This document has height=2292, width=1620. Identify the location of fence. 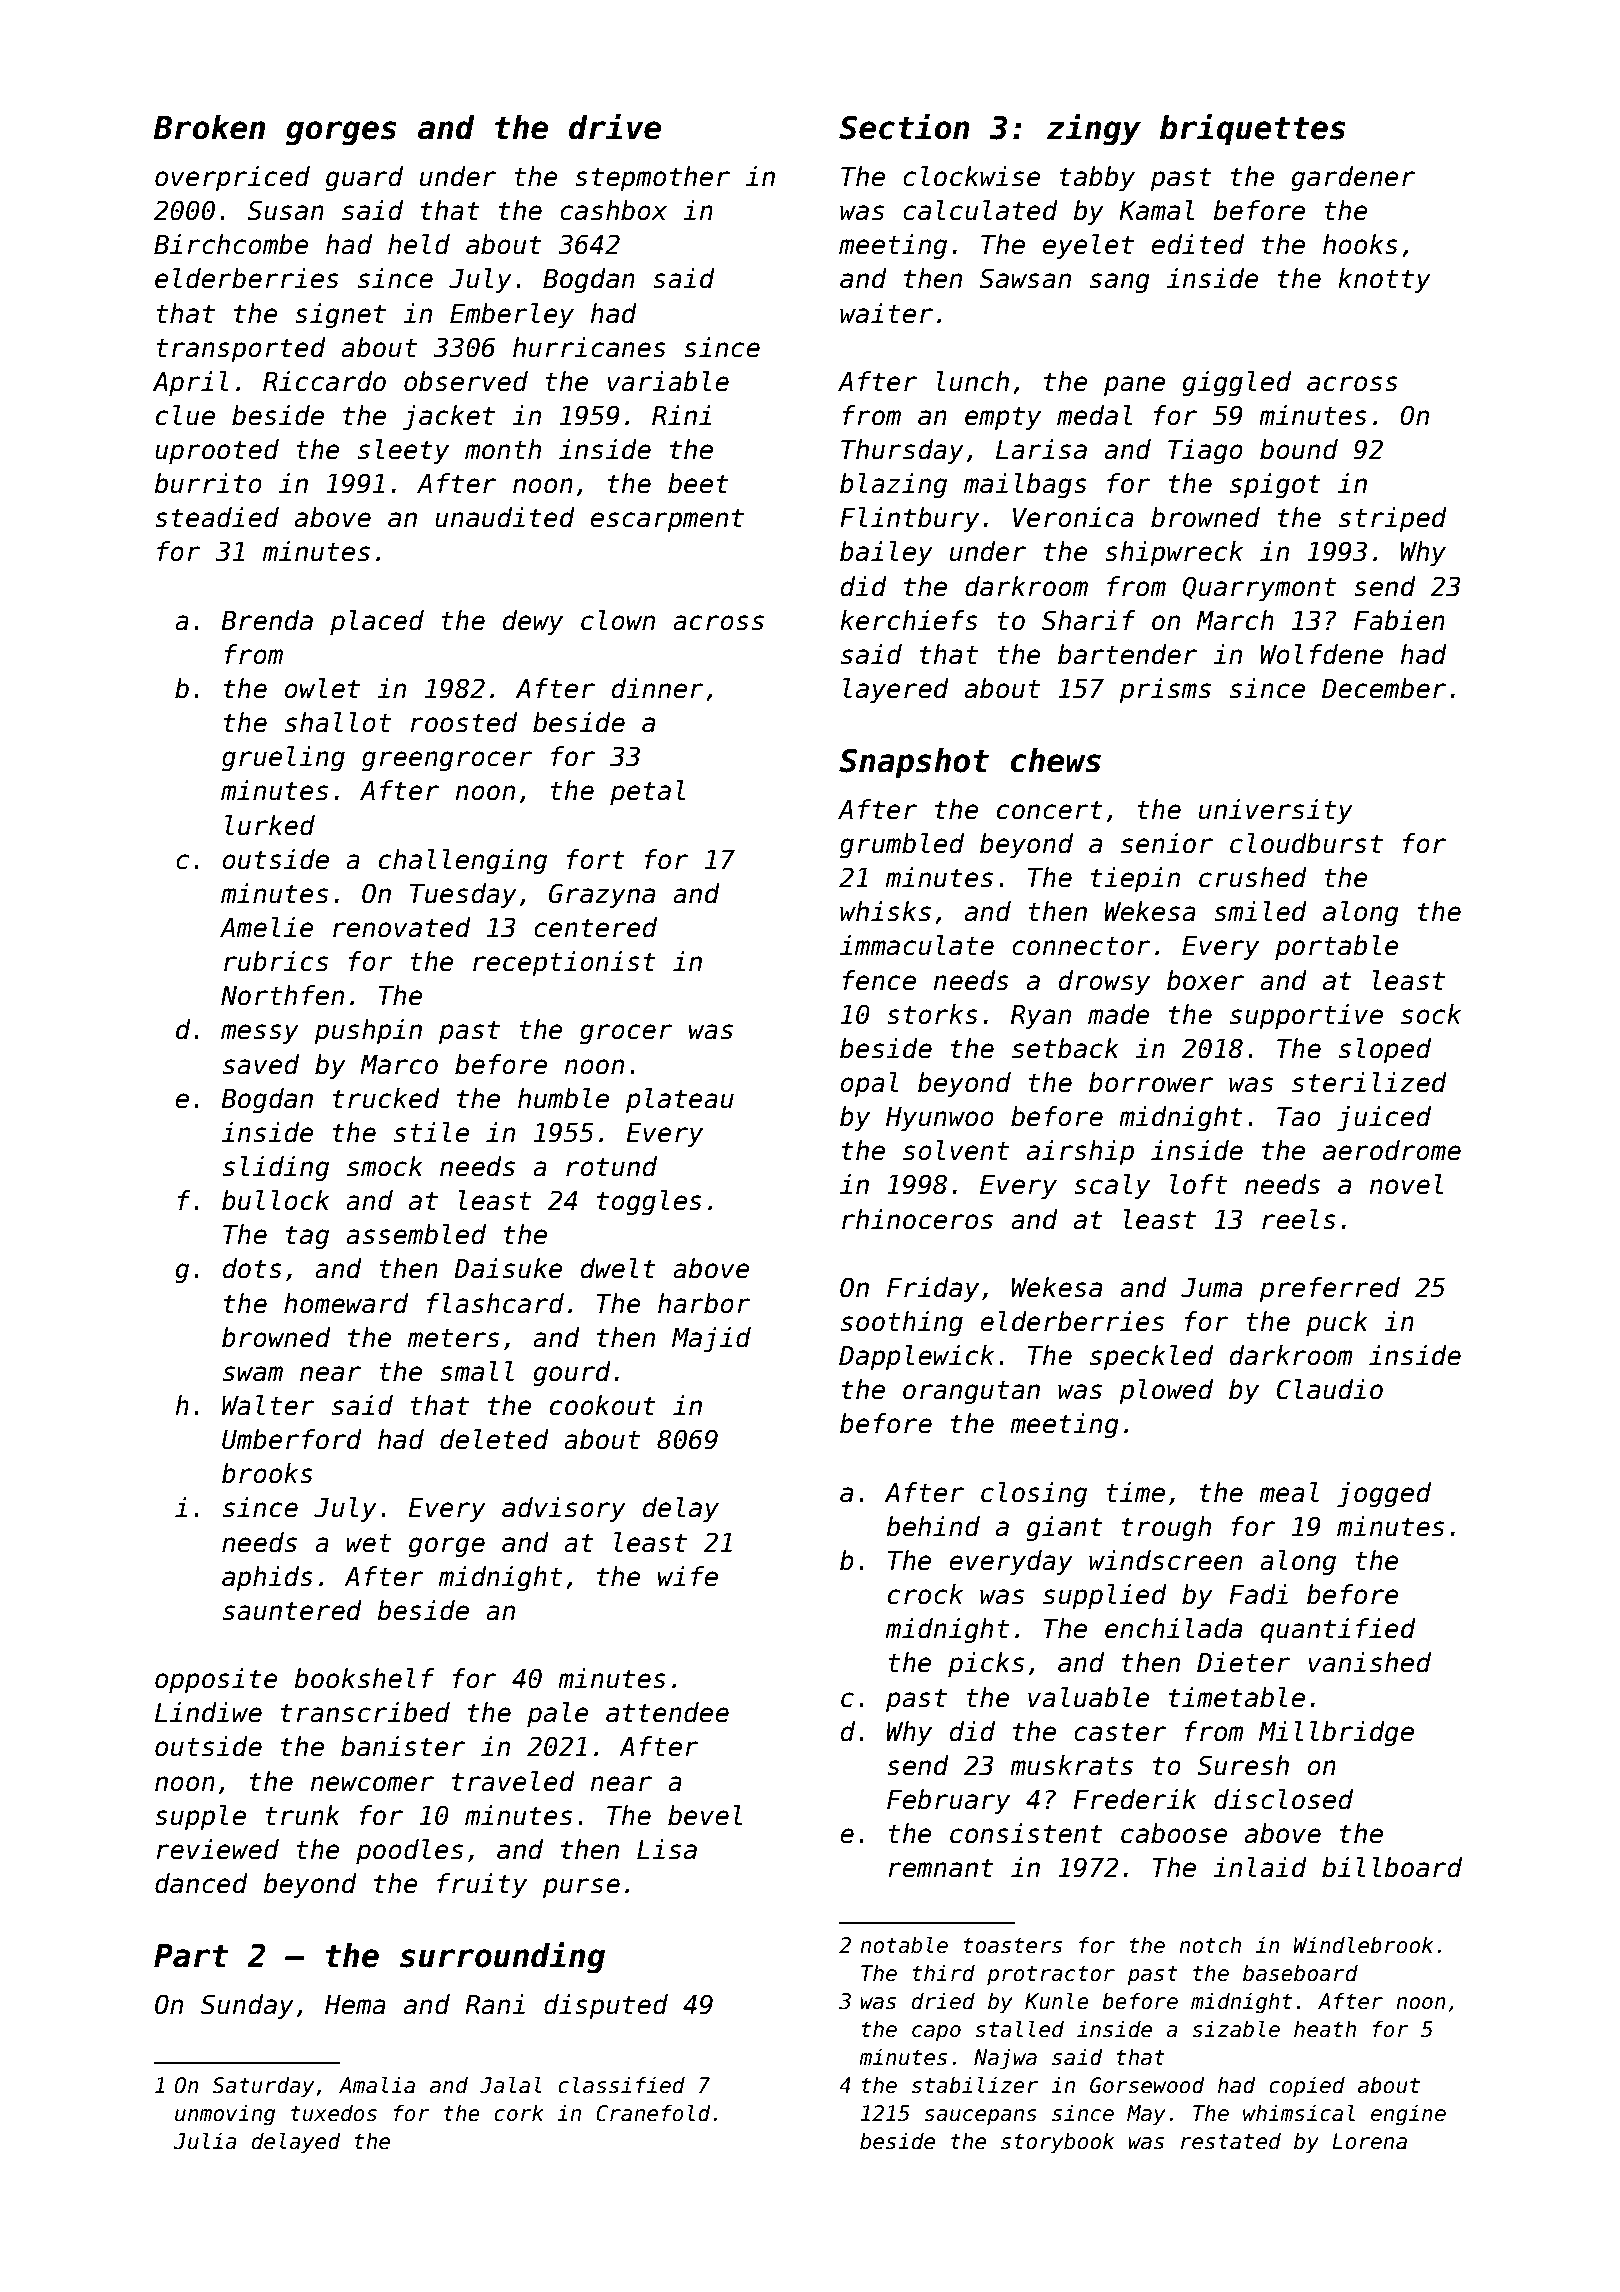
(879, 980).
